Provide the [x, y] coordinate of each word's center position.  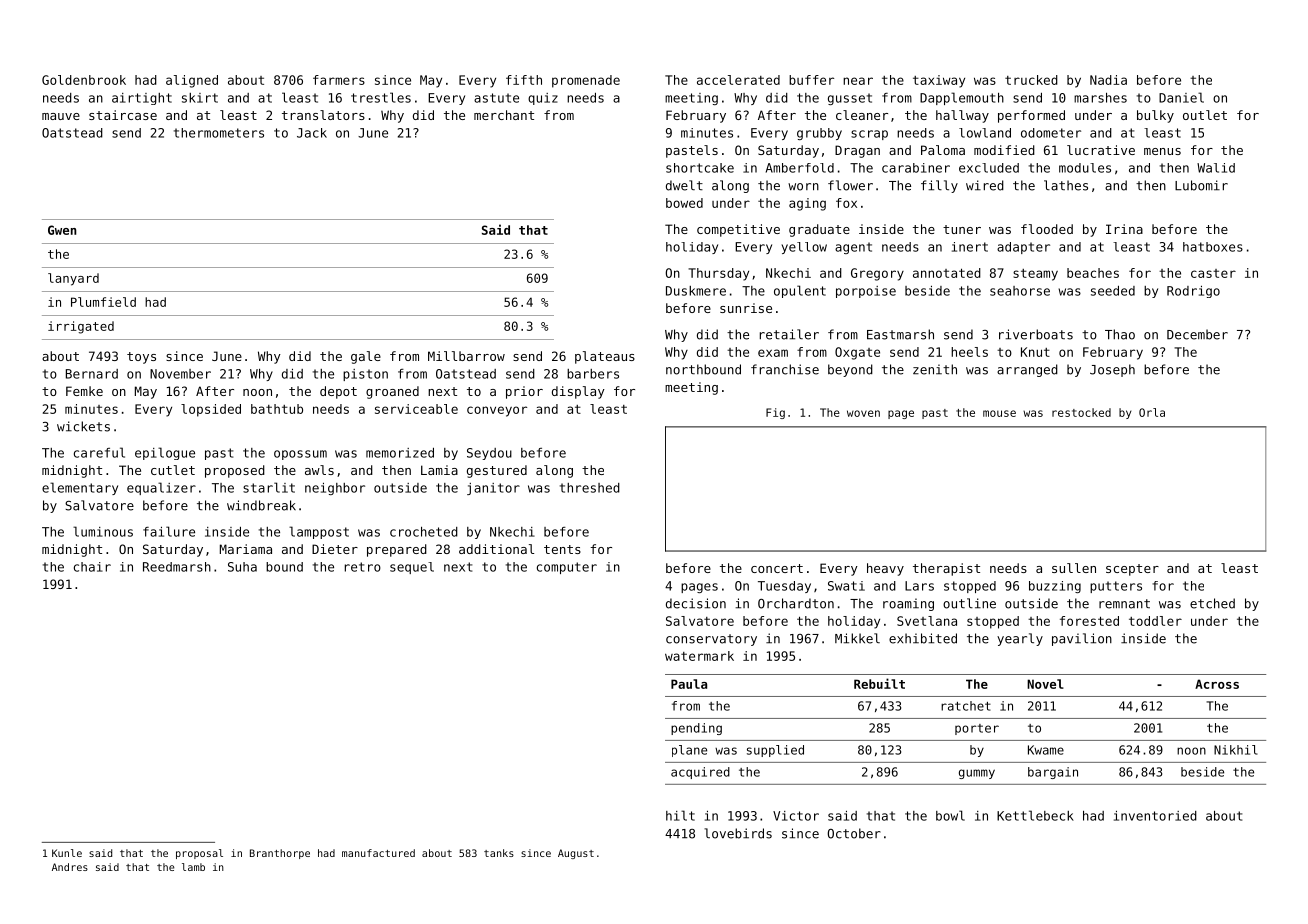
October [854, 833]
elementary [80, 488]
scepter [1132, 570]
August [576, 854]
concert [777, 568]
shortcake [700, 168]
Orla [1152, 412]
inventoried [1155, 816]
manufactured [378, 853]
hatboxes [1213, 247]
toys [141, 358]
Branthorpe [280, 854]
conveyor [497, 411]
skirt [200, 98]
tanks [499, 853]
